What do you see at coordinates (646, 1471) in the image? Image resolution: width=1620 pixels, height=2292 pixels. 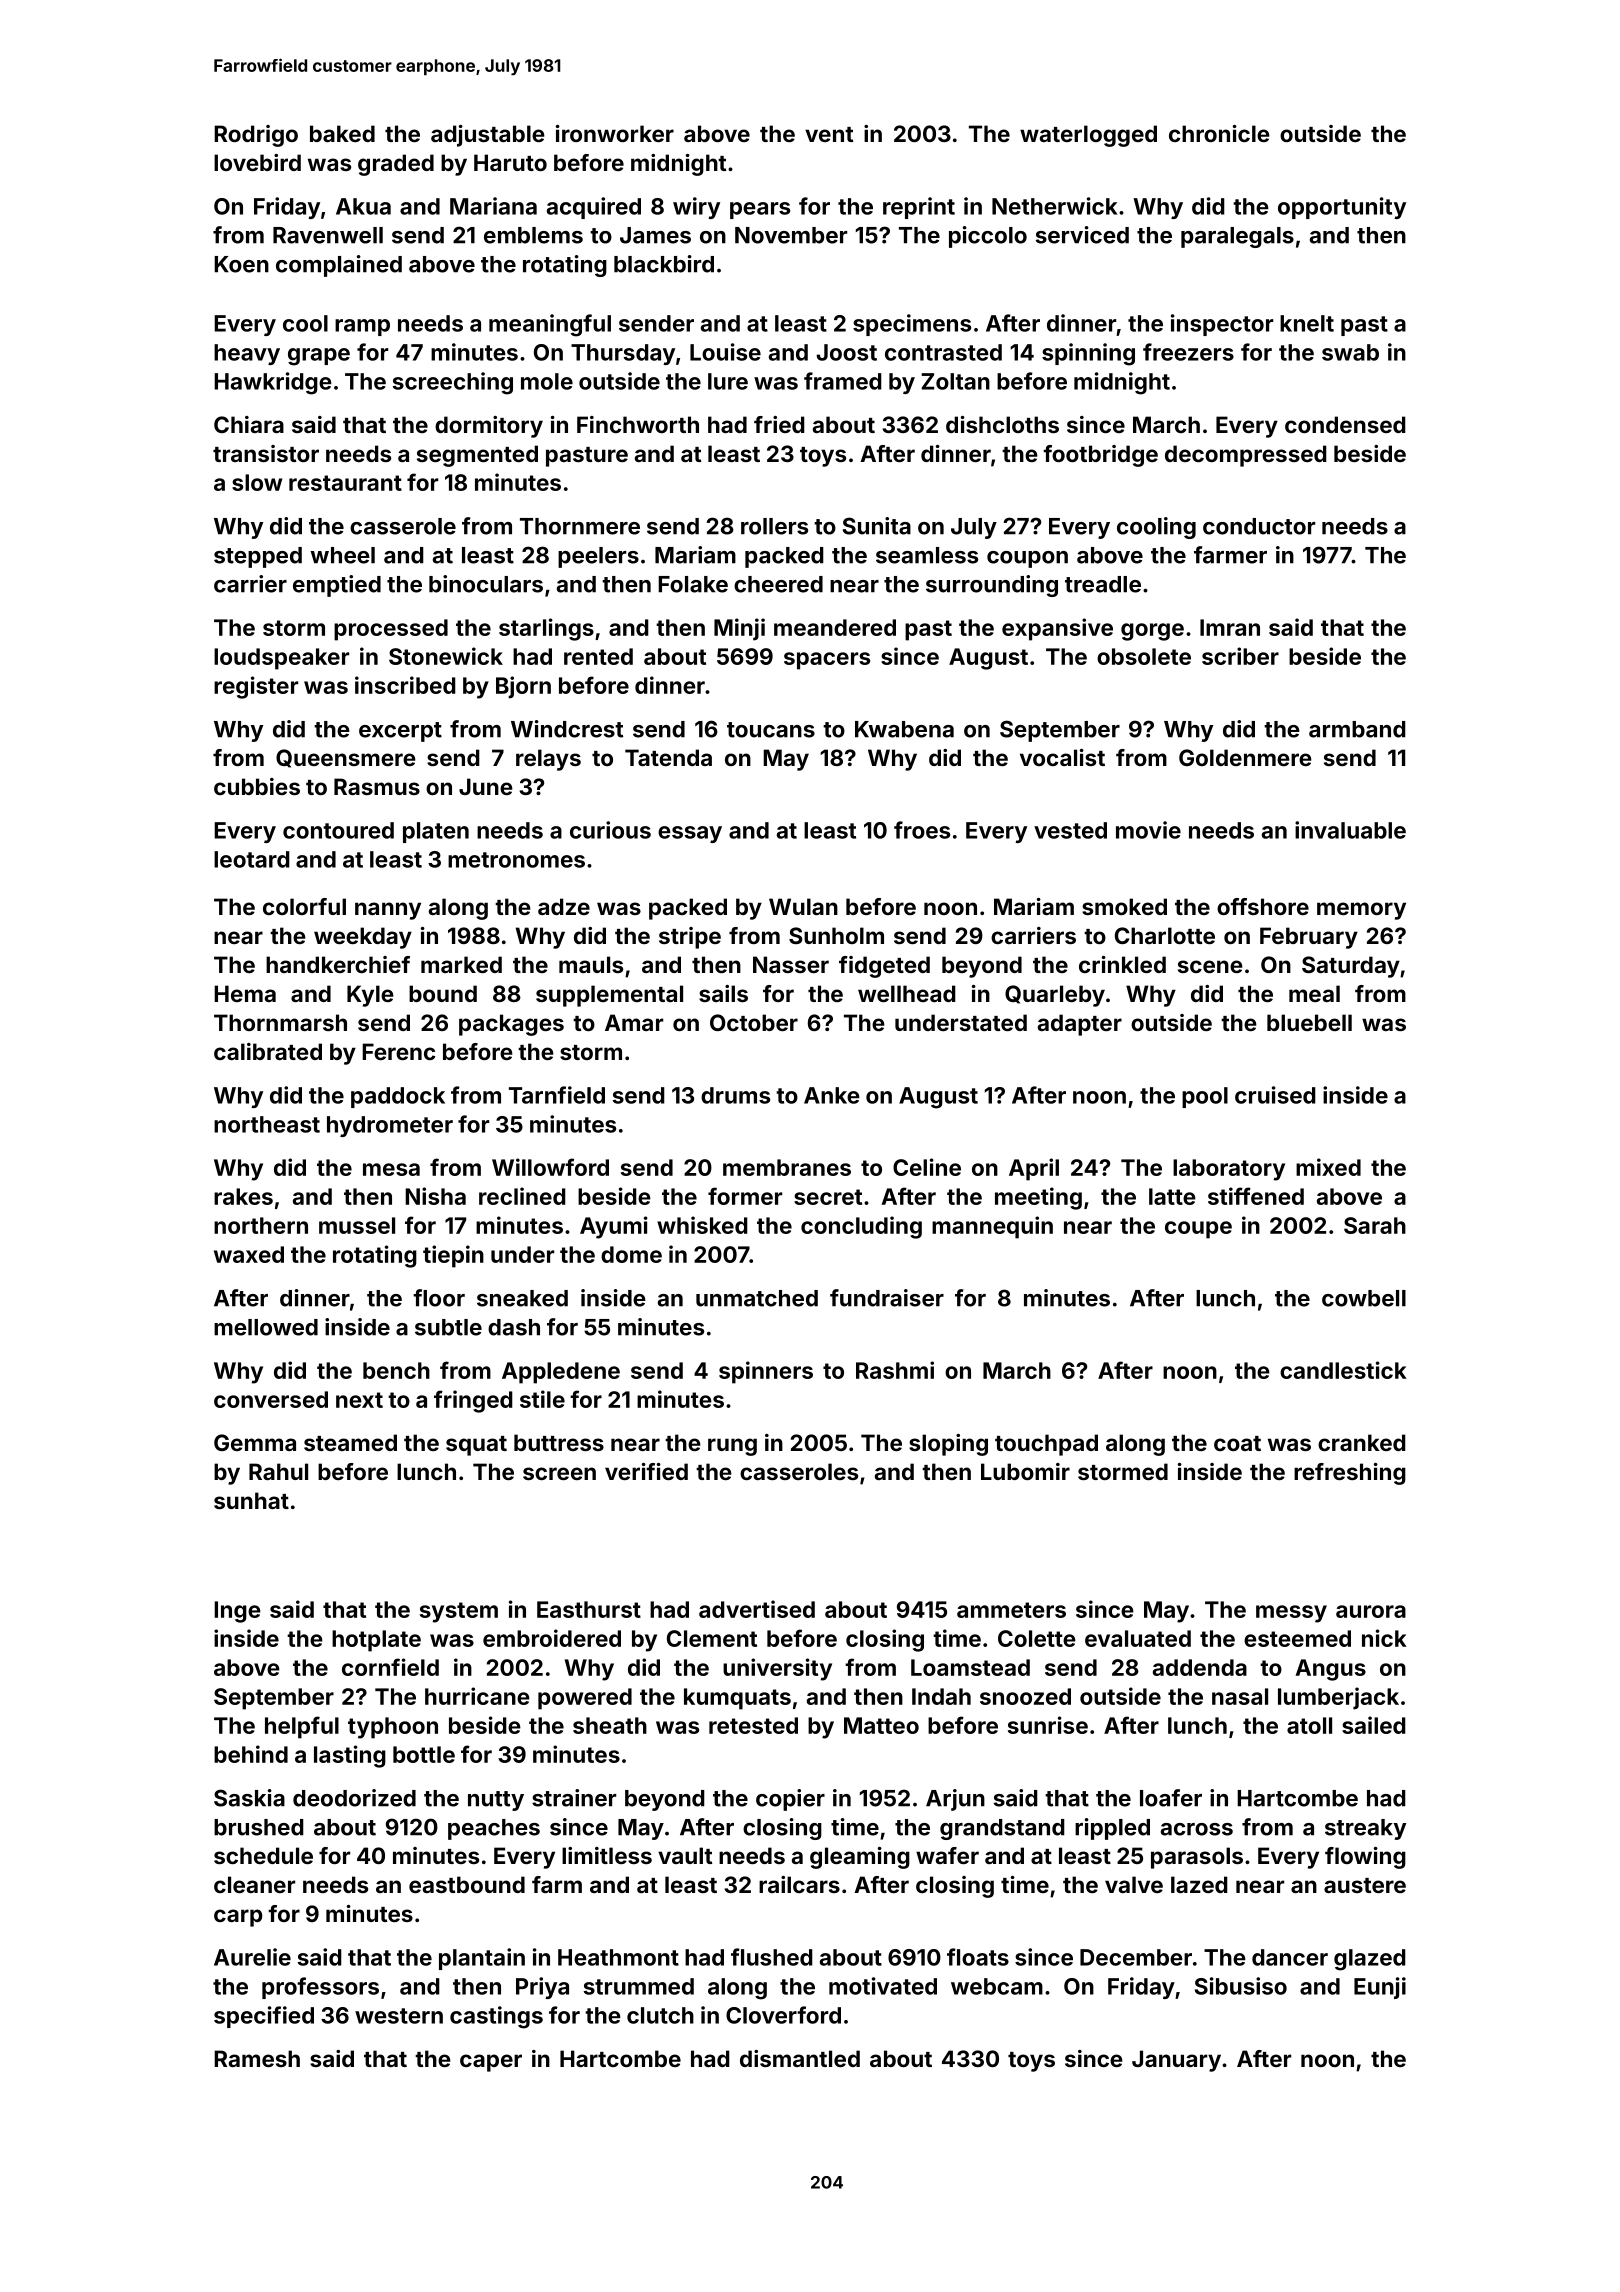 I see `verified` at bounding box center [646, 1471].
